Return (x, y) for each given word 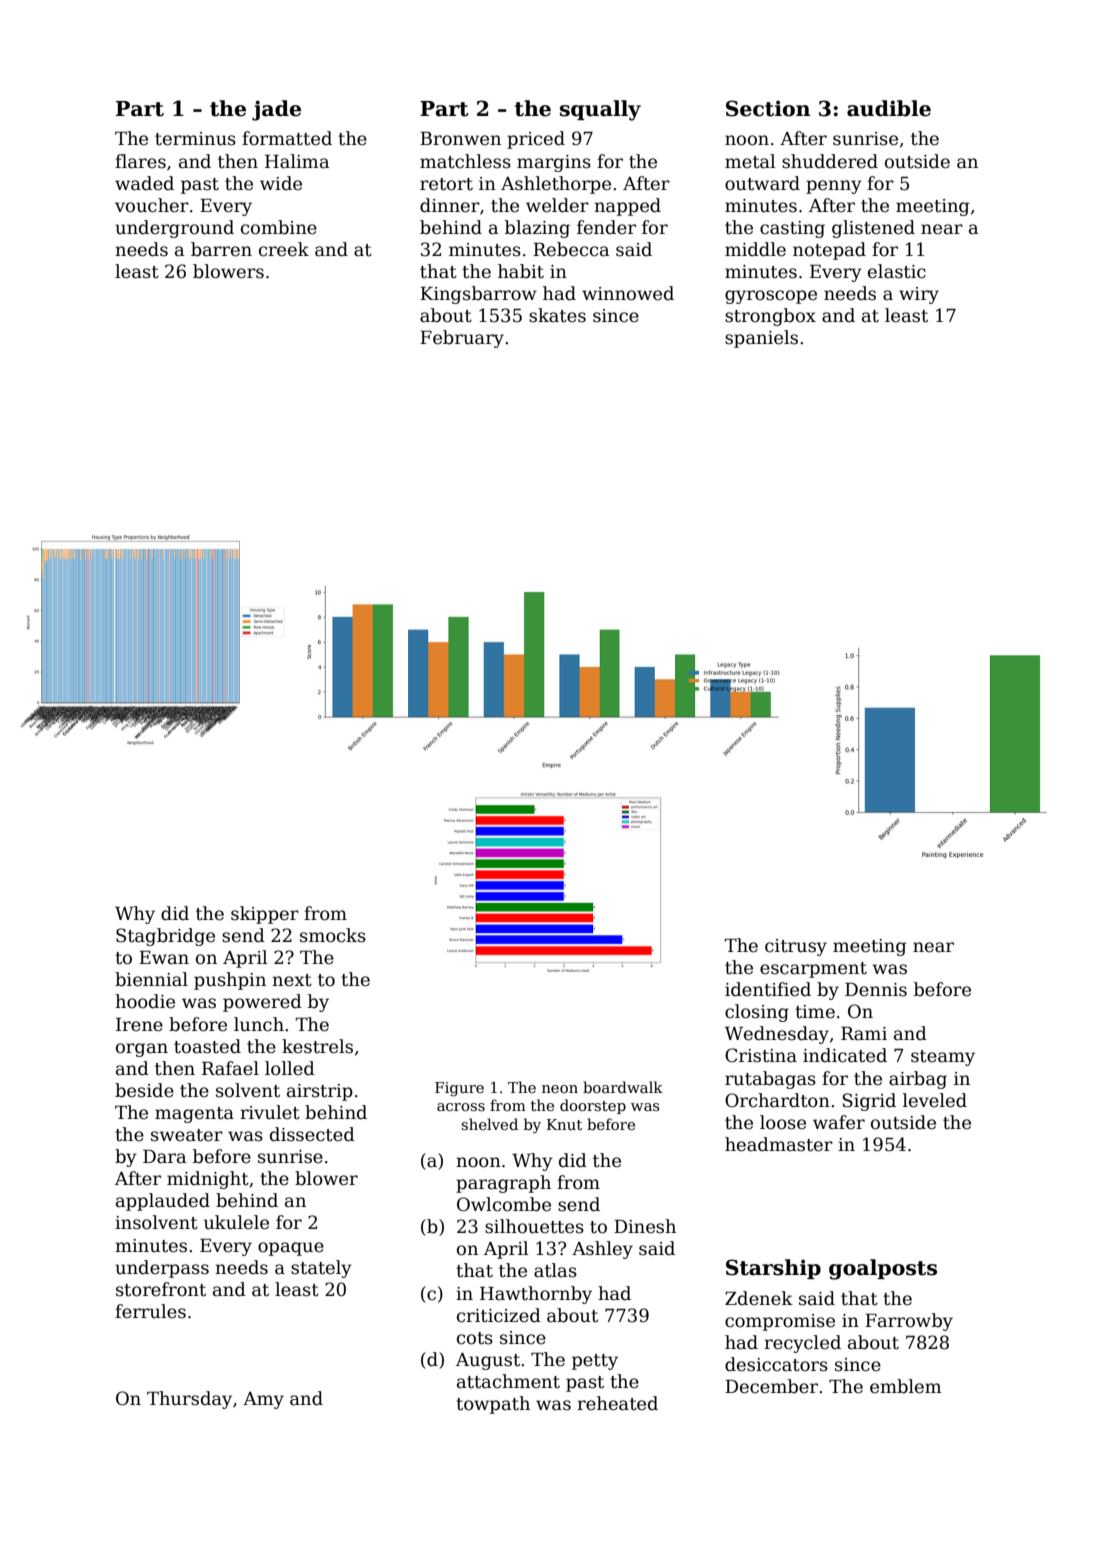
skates (557, 315)
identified (768, 989)
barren (221, 249)
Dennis (876, 990)
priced (536, 140)
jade (276, 110)
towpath (493, 1405)
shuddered (830, 161)
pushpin (230, 981)
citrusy (796, 947)
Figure (459, 1089)
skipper (265, 915)
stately (321, 1269)
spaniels (761, 339)
